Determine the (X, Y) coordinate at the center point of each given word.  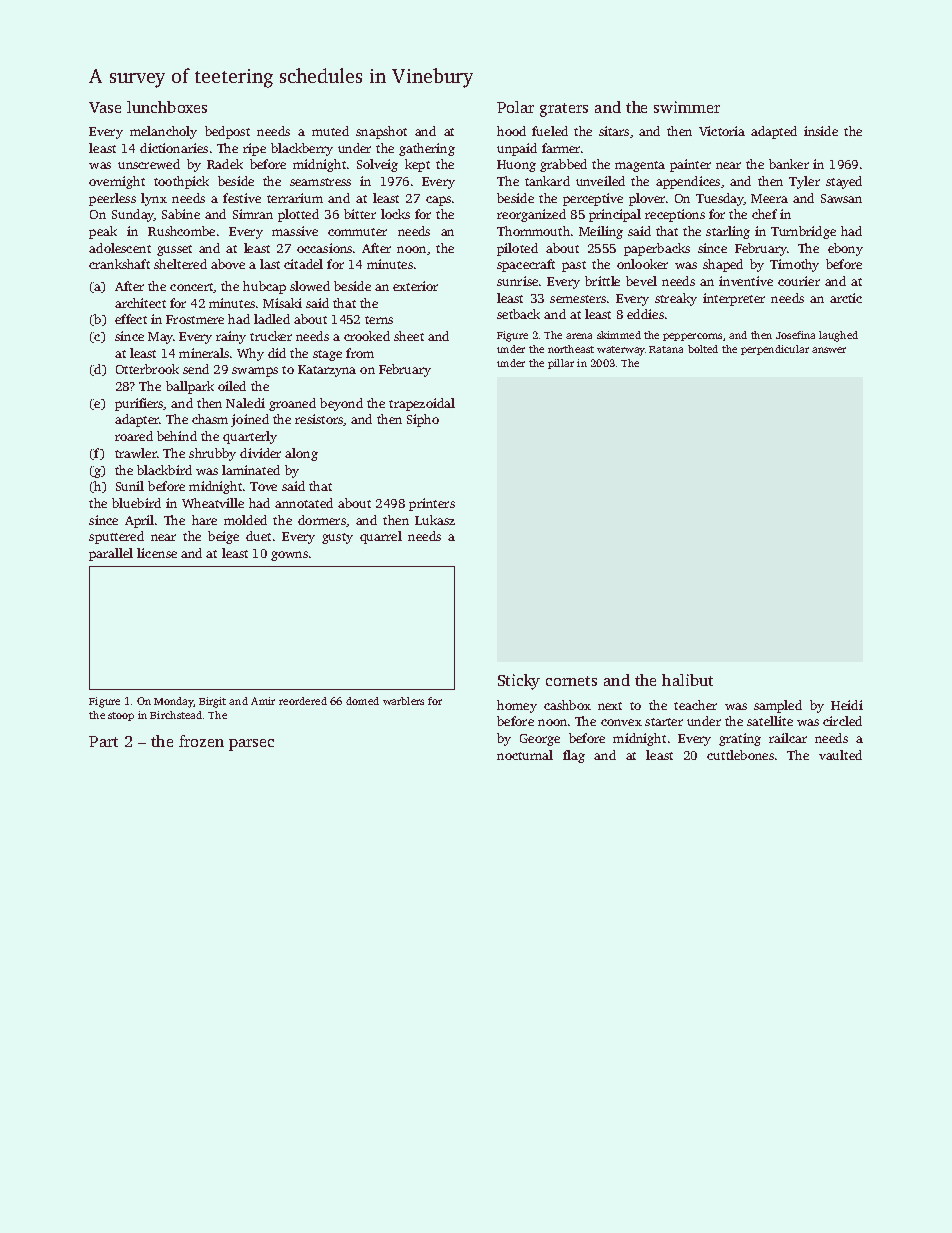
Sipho (423, 420)
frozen (201, 741)
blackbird (164, 470)
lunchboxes (167, 107)
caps (438, 201)
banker (789, 164)
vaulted (840, 755)
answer (829, 350)
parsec (251, 745)
